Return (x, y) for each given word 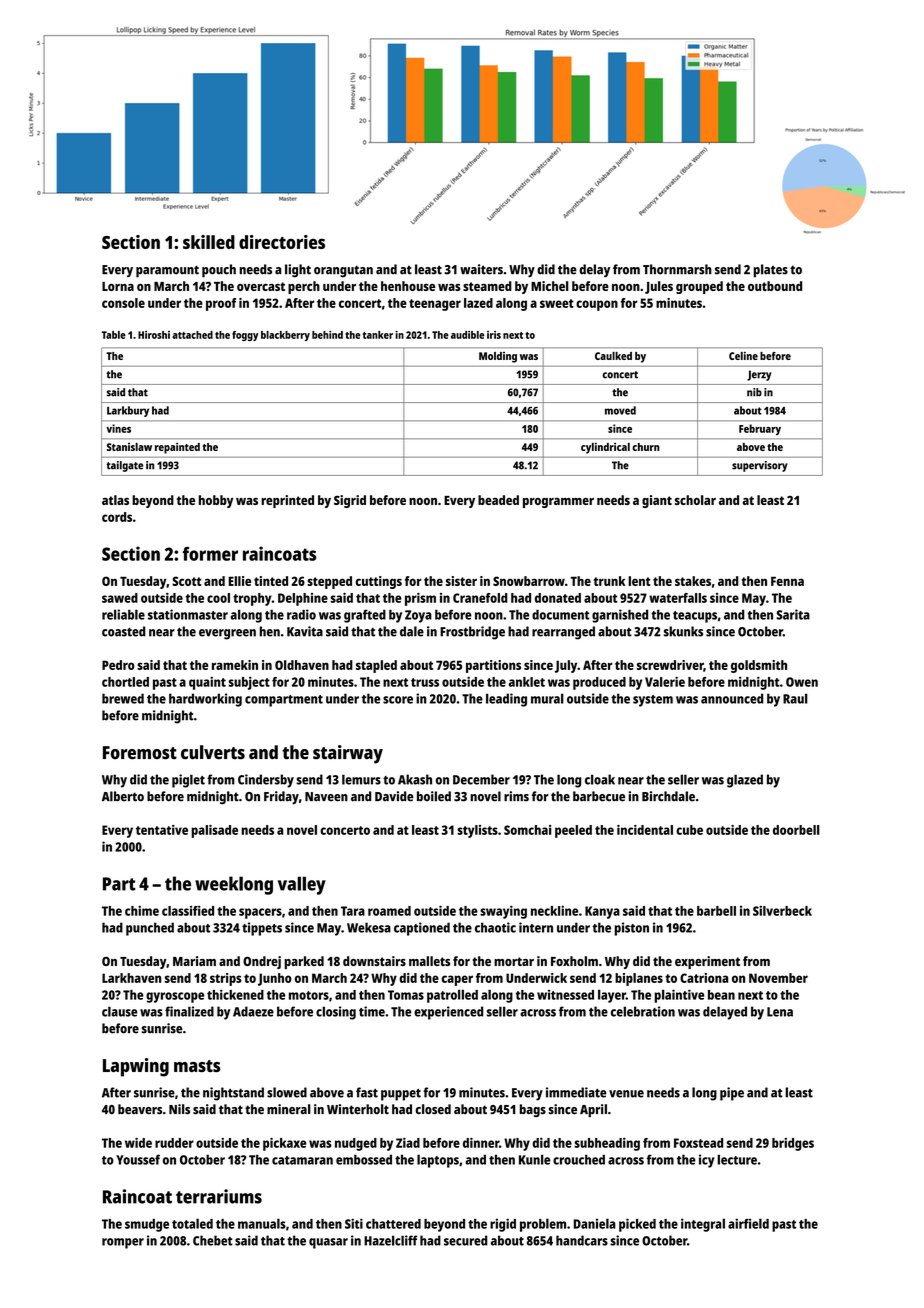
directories (282, 242)
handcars (582, 1240)
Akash (415, 779)
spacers (260, 913)
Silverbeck (782, 911)
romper (123, 1243)
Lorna (118, 286)
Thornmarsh (677, 269)
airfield (748, 1223)
